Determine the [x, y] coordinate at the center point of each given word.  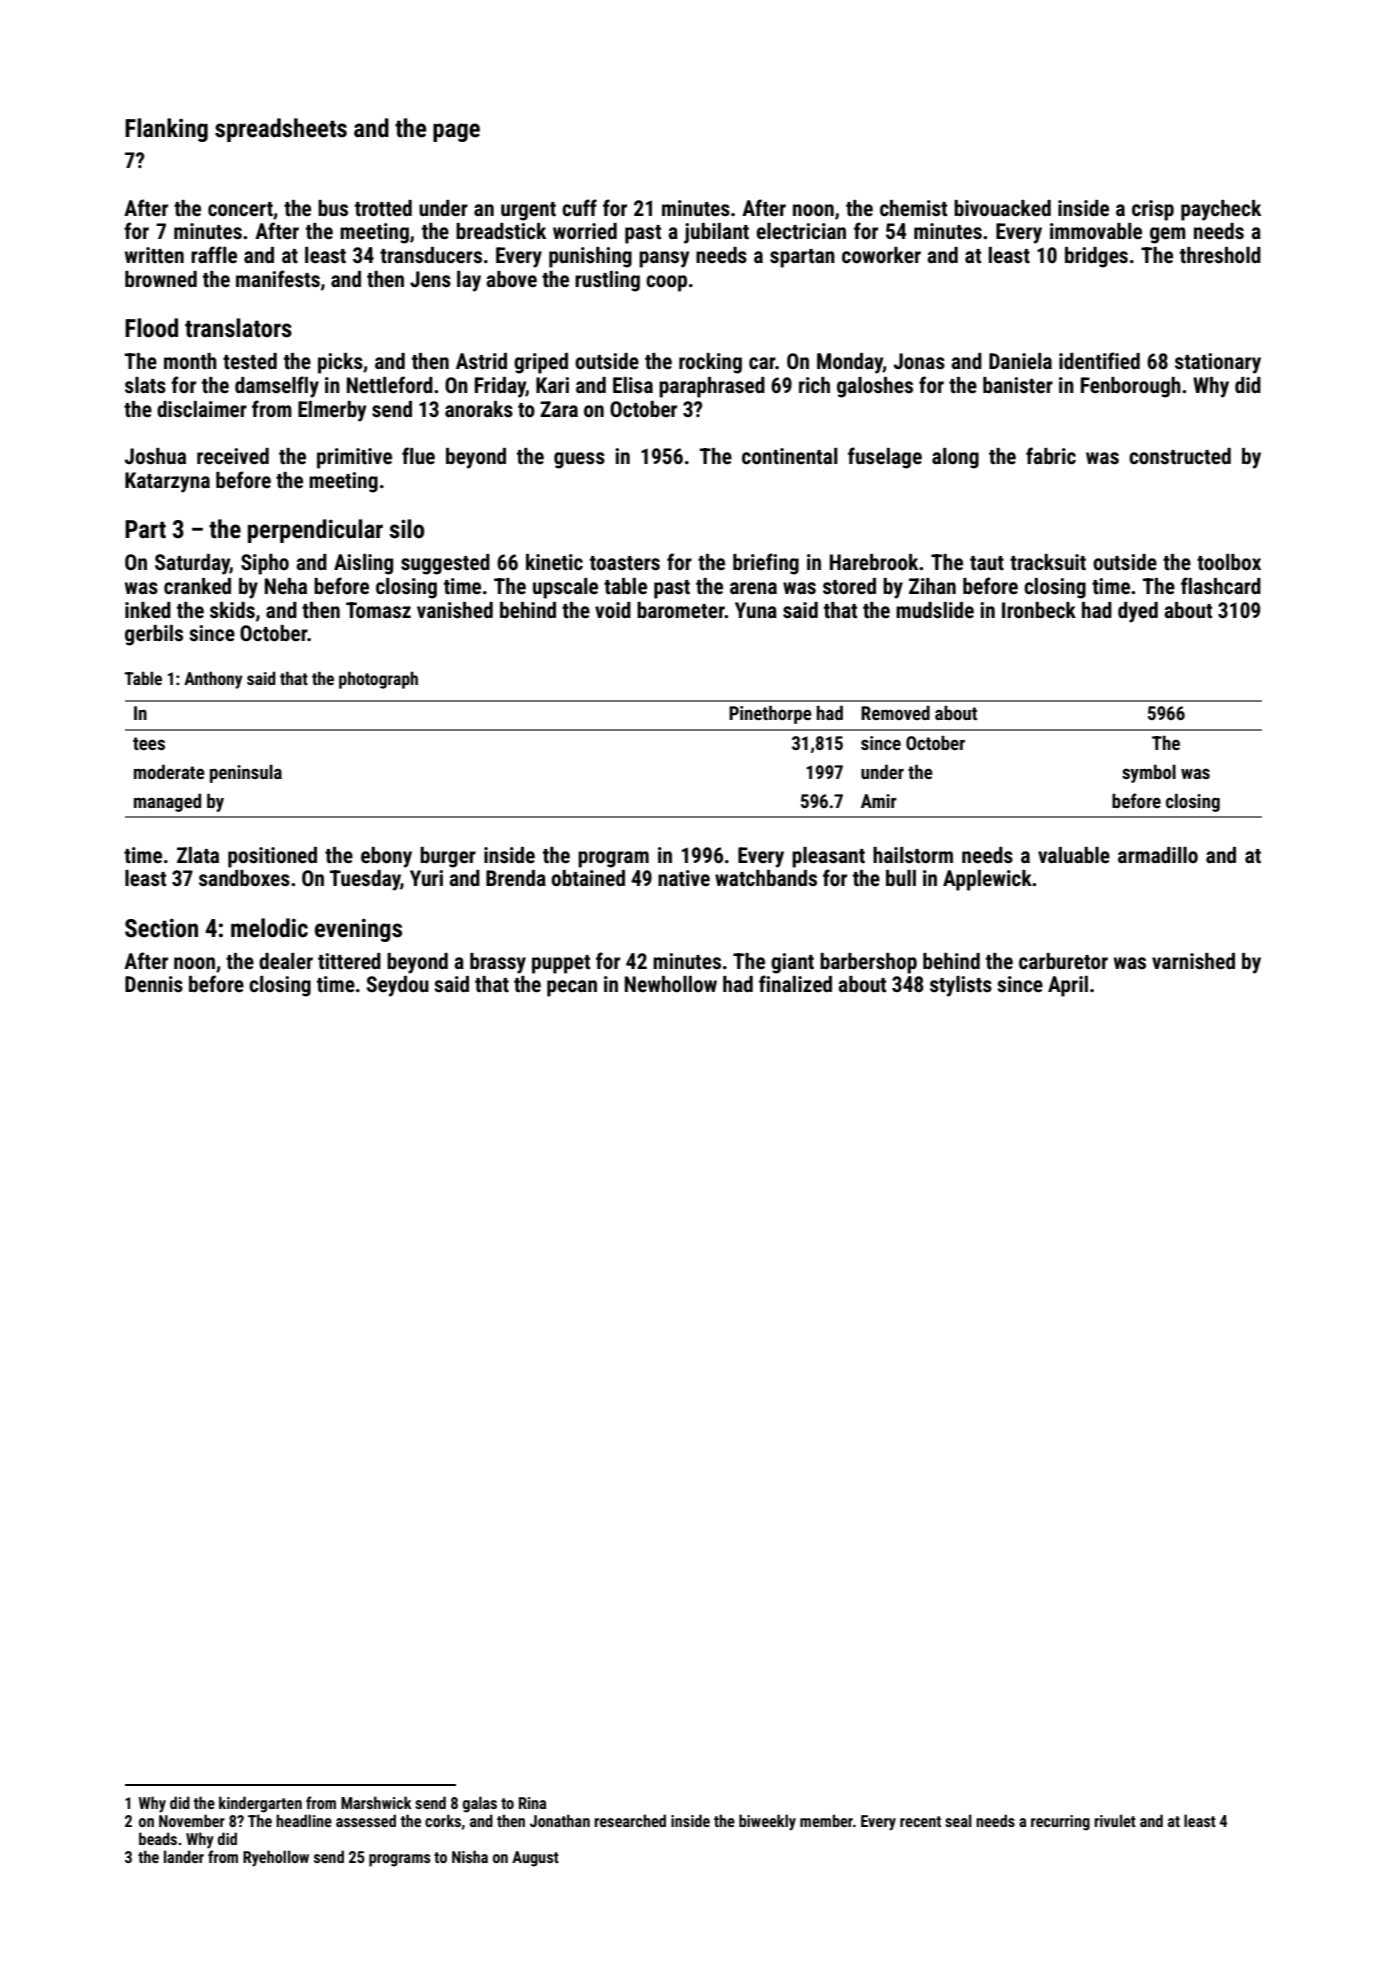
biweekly [767, 1822]
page [456, 132]
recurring [1060, 1823]
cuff [579, 207]
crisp [1153, 210]
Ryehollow [276, 1858]
